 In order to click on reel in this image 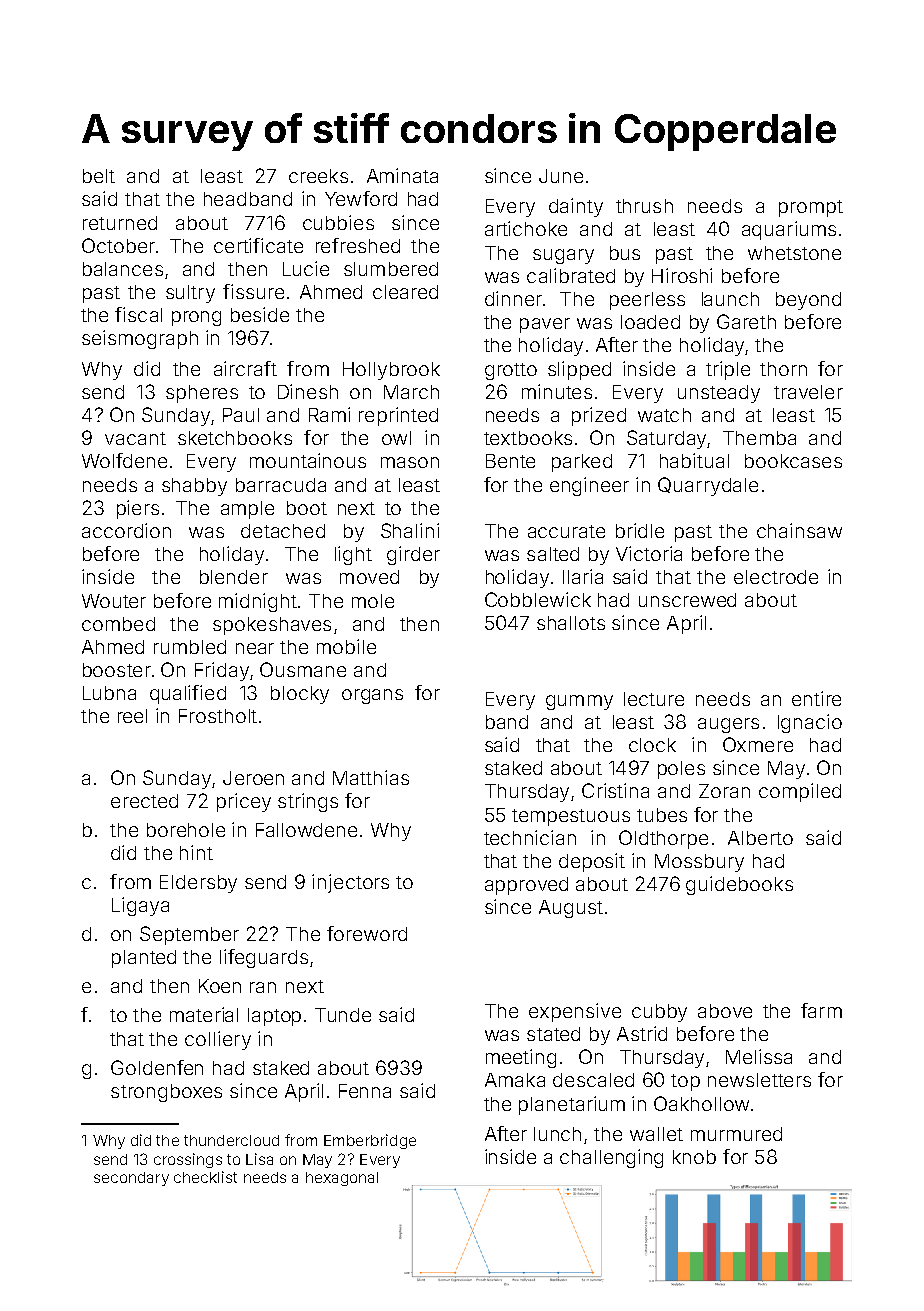, I will do `click(132, 716)`.
